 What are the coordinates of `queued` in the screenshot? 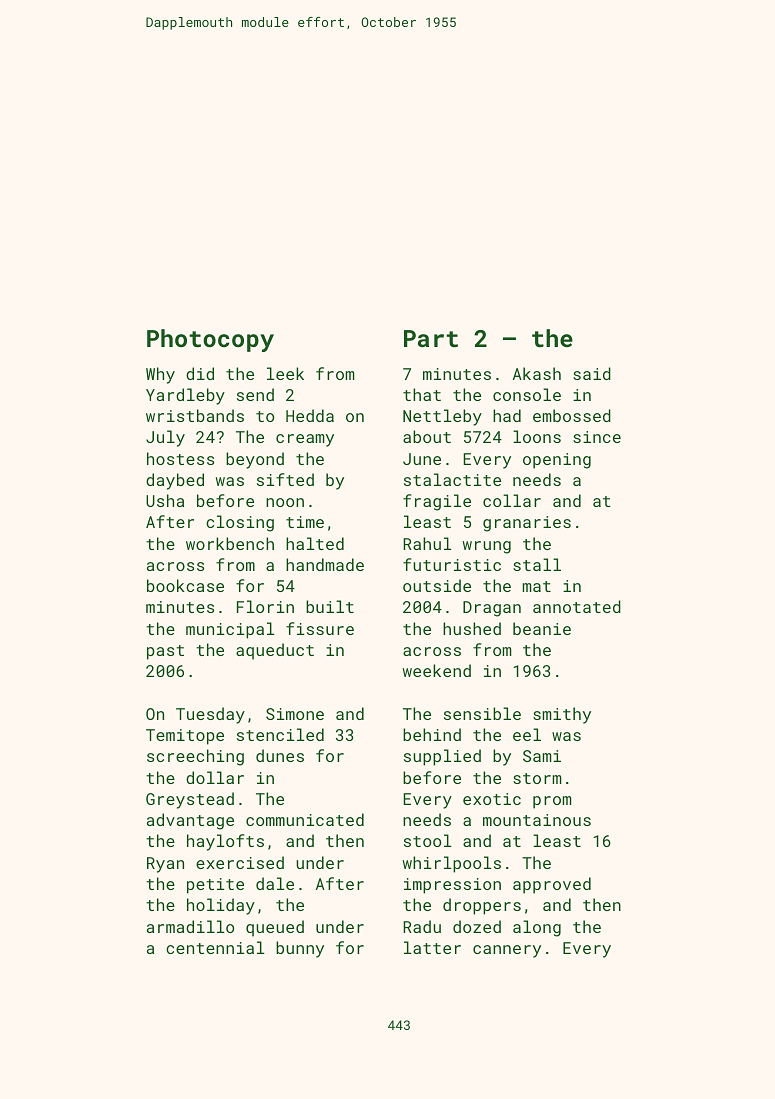 It's located at (275, 928).
